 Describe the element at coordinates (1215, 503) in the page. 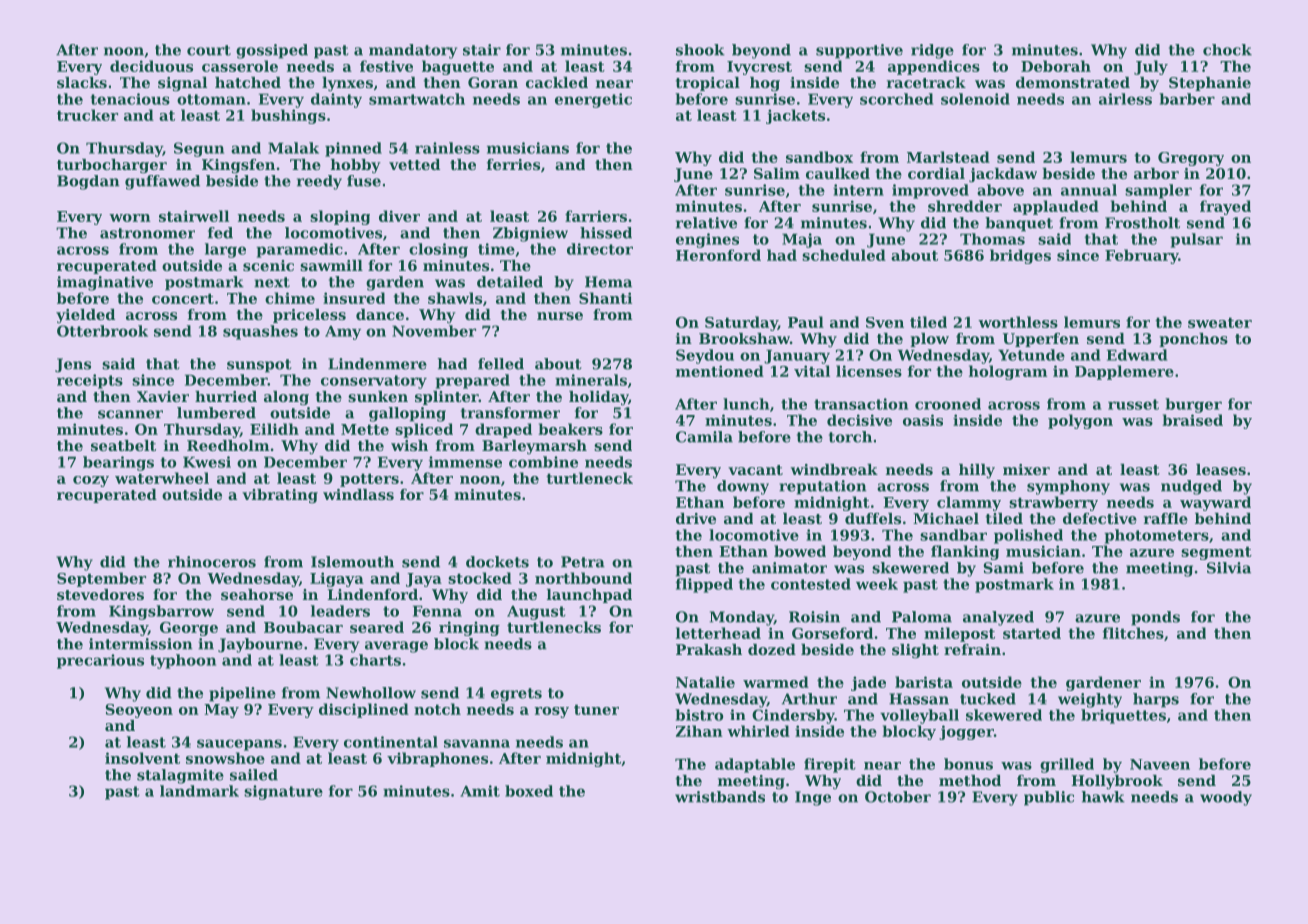

I see `wayward` at that location.
